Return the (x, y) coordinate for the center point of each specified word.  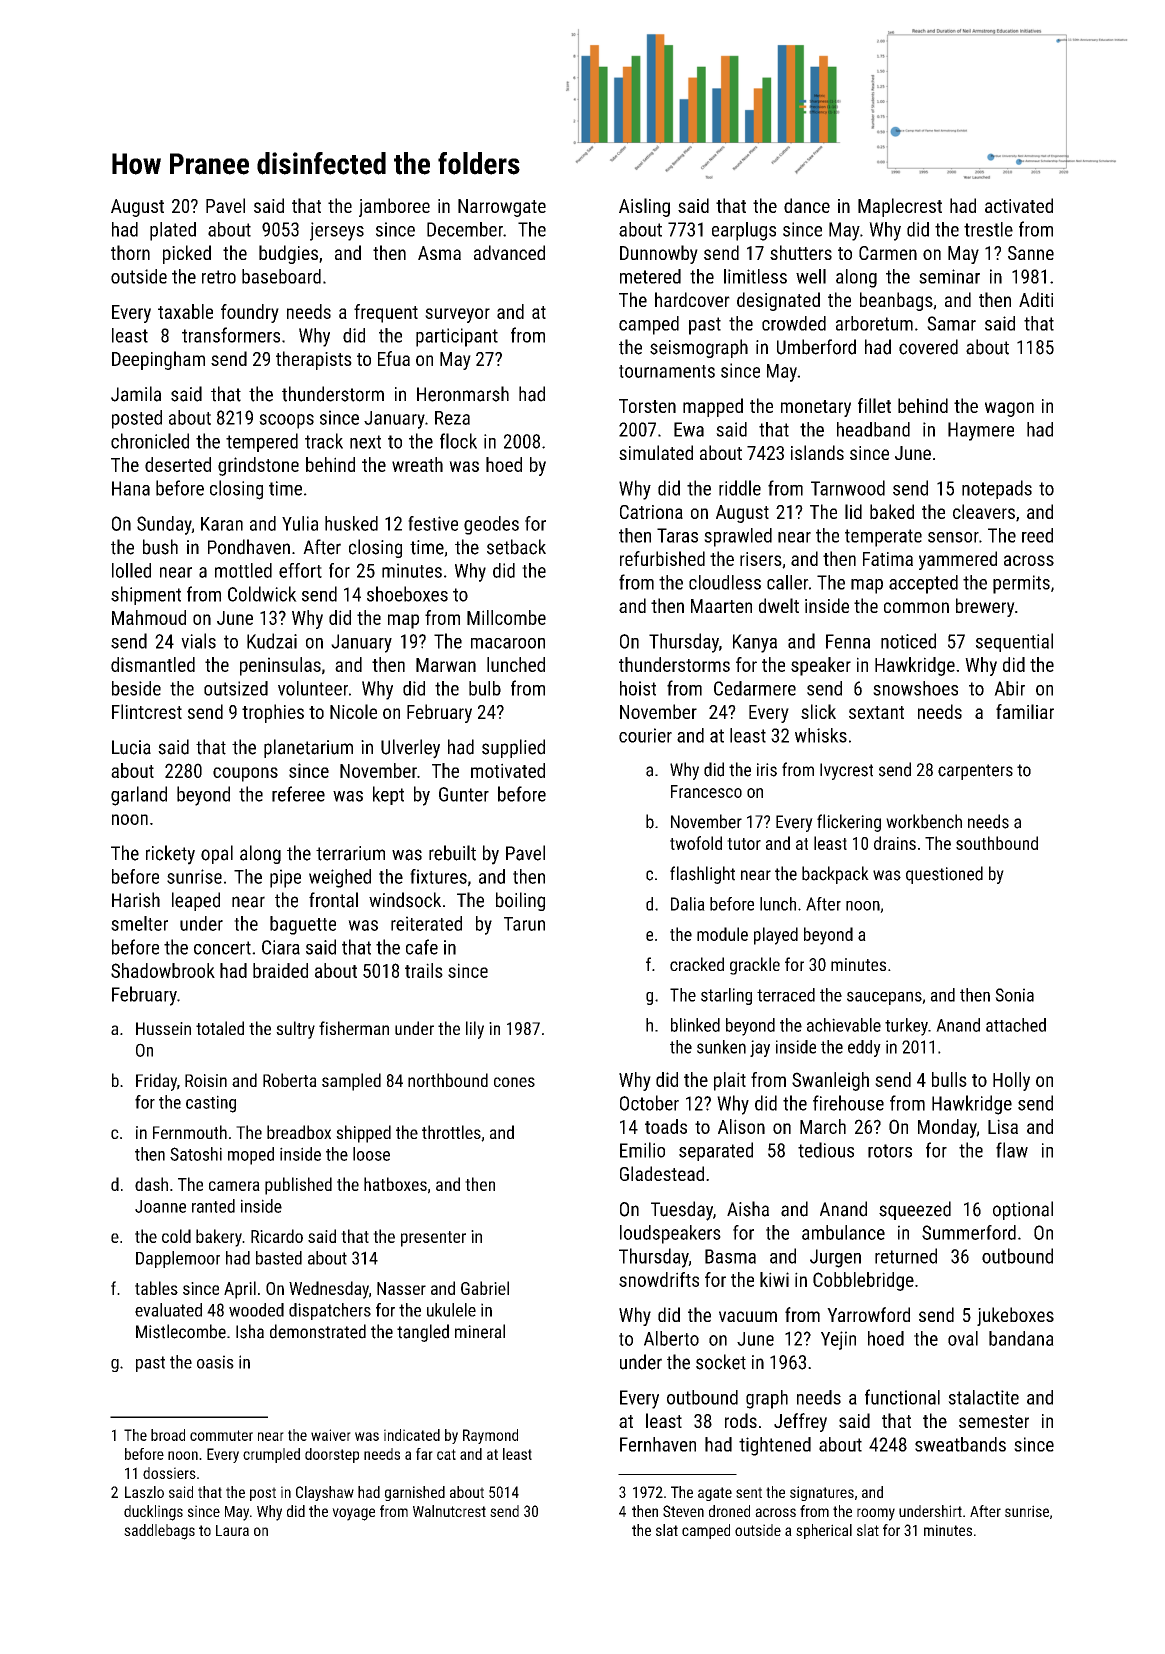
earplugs (744, 231)
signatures (822, 1493)
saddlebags (159, 1532)
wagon (1009, 409)
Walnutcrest (449, 1511)
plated (173, 231)
